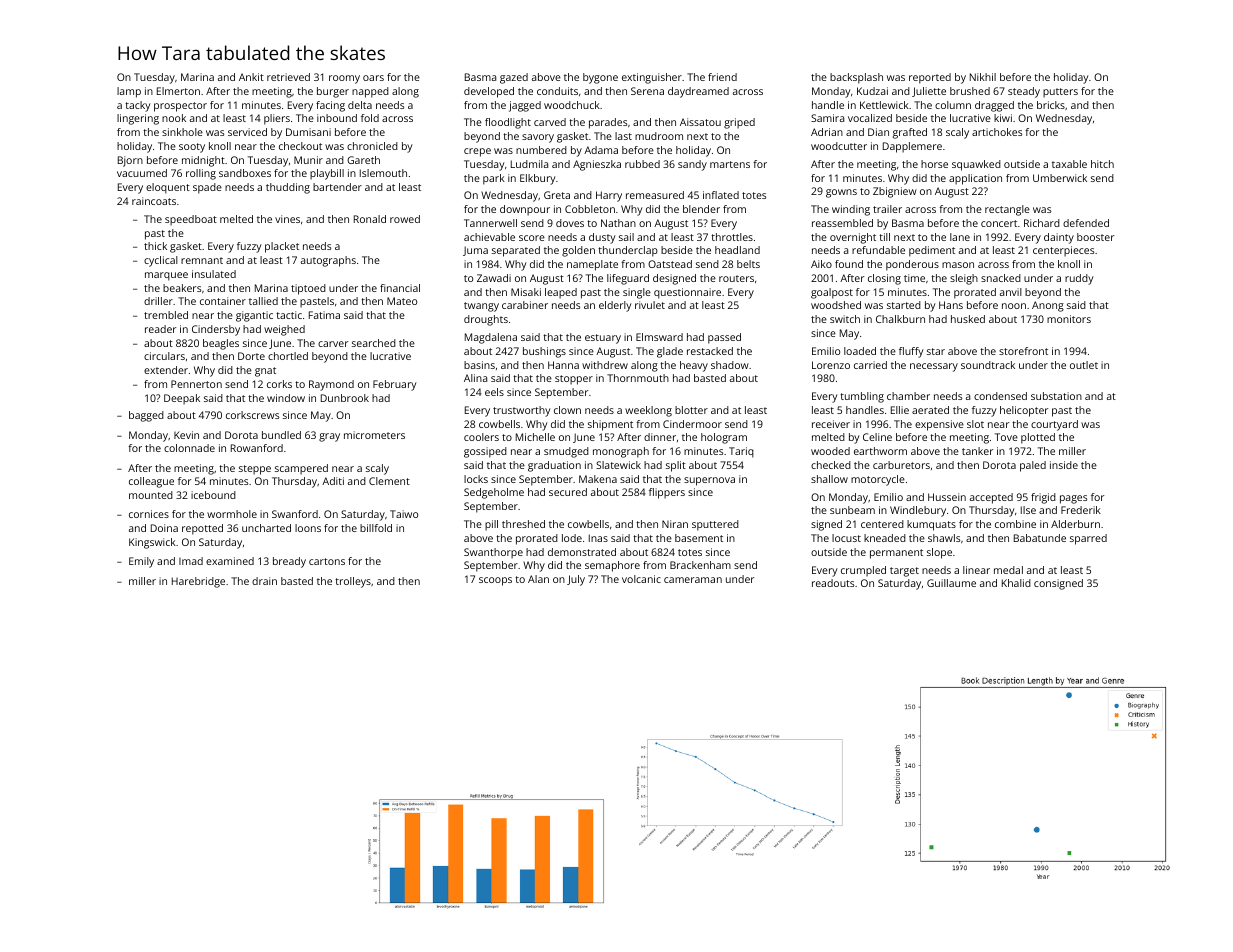  What do you see at coordinates (833, 583) in the document?
I see `readouts` at bounding box center [833, 583].
